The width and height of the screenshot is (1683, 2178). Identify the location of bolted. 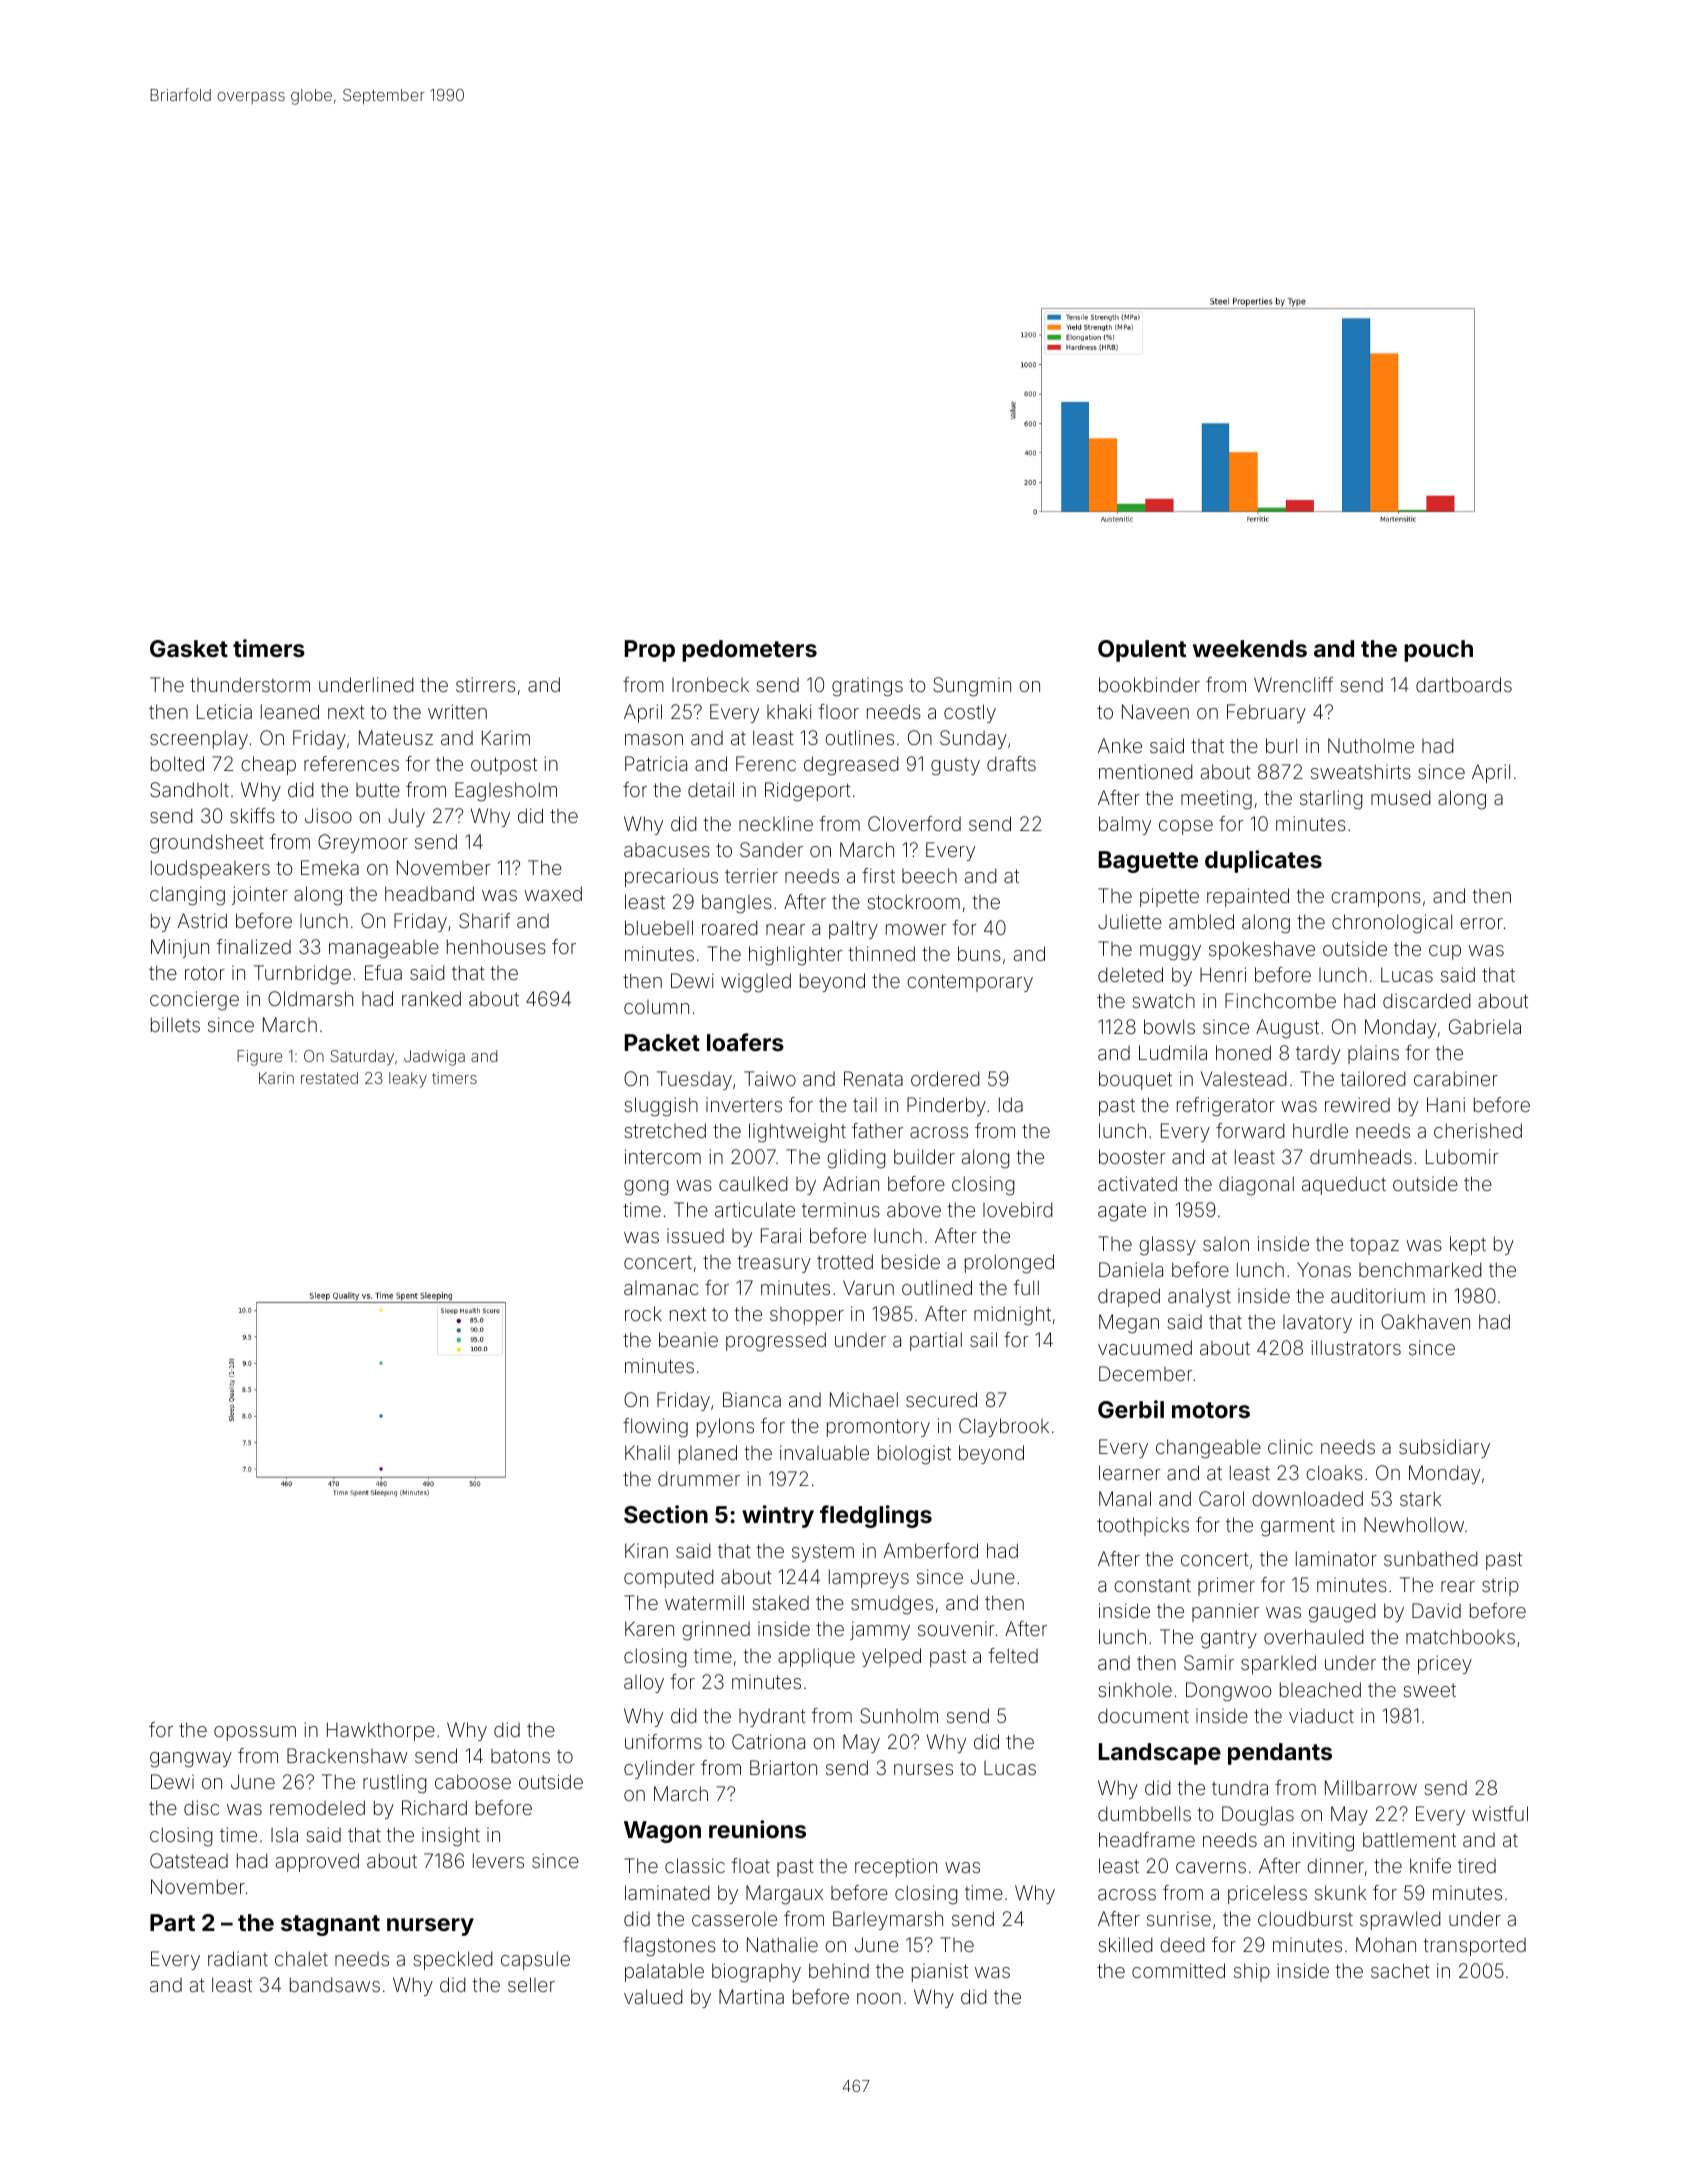
(177, 763).
